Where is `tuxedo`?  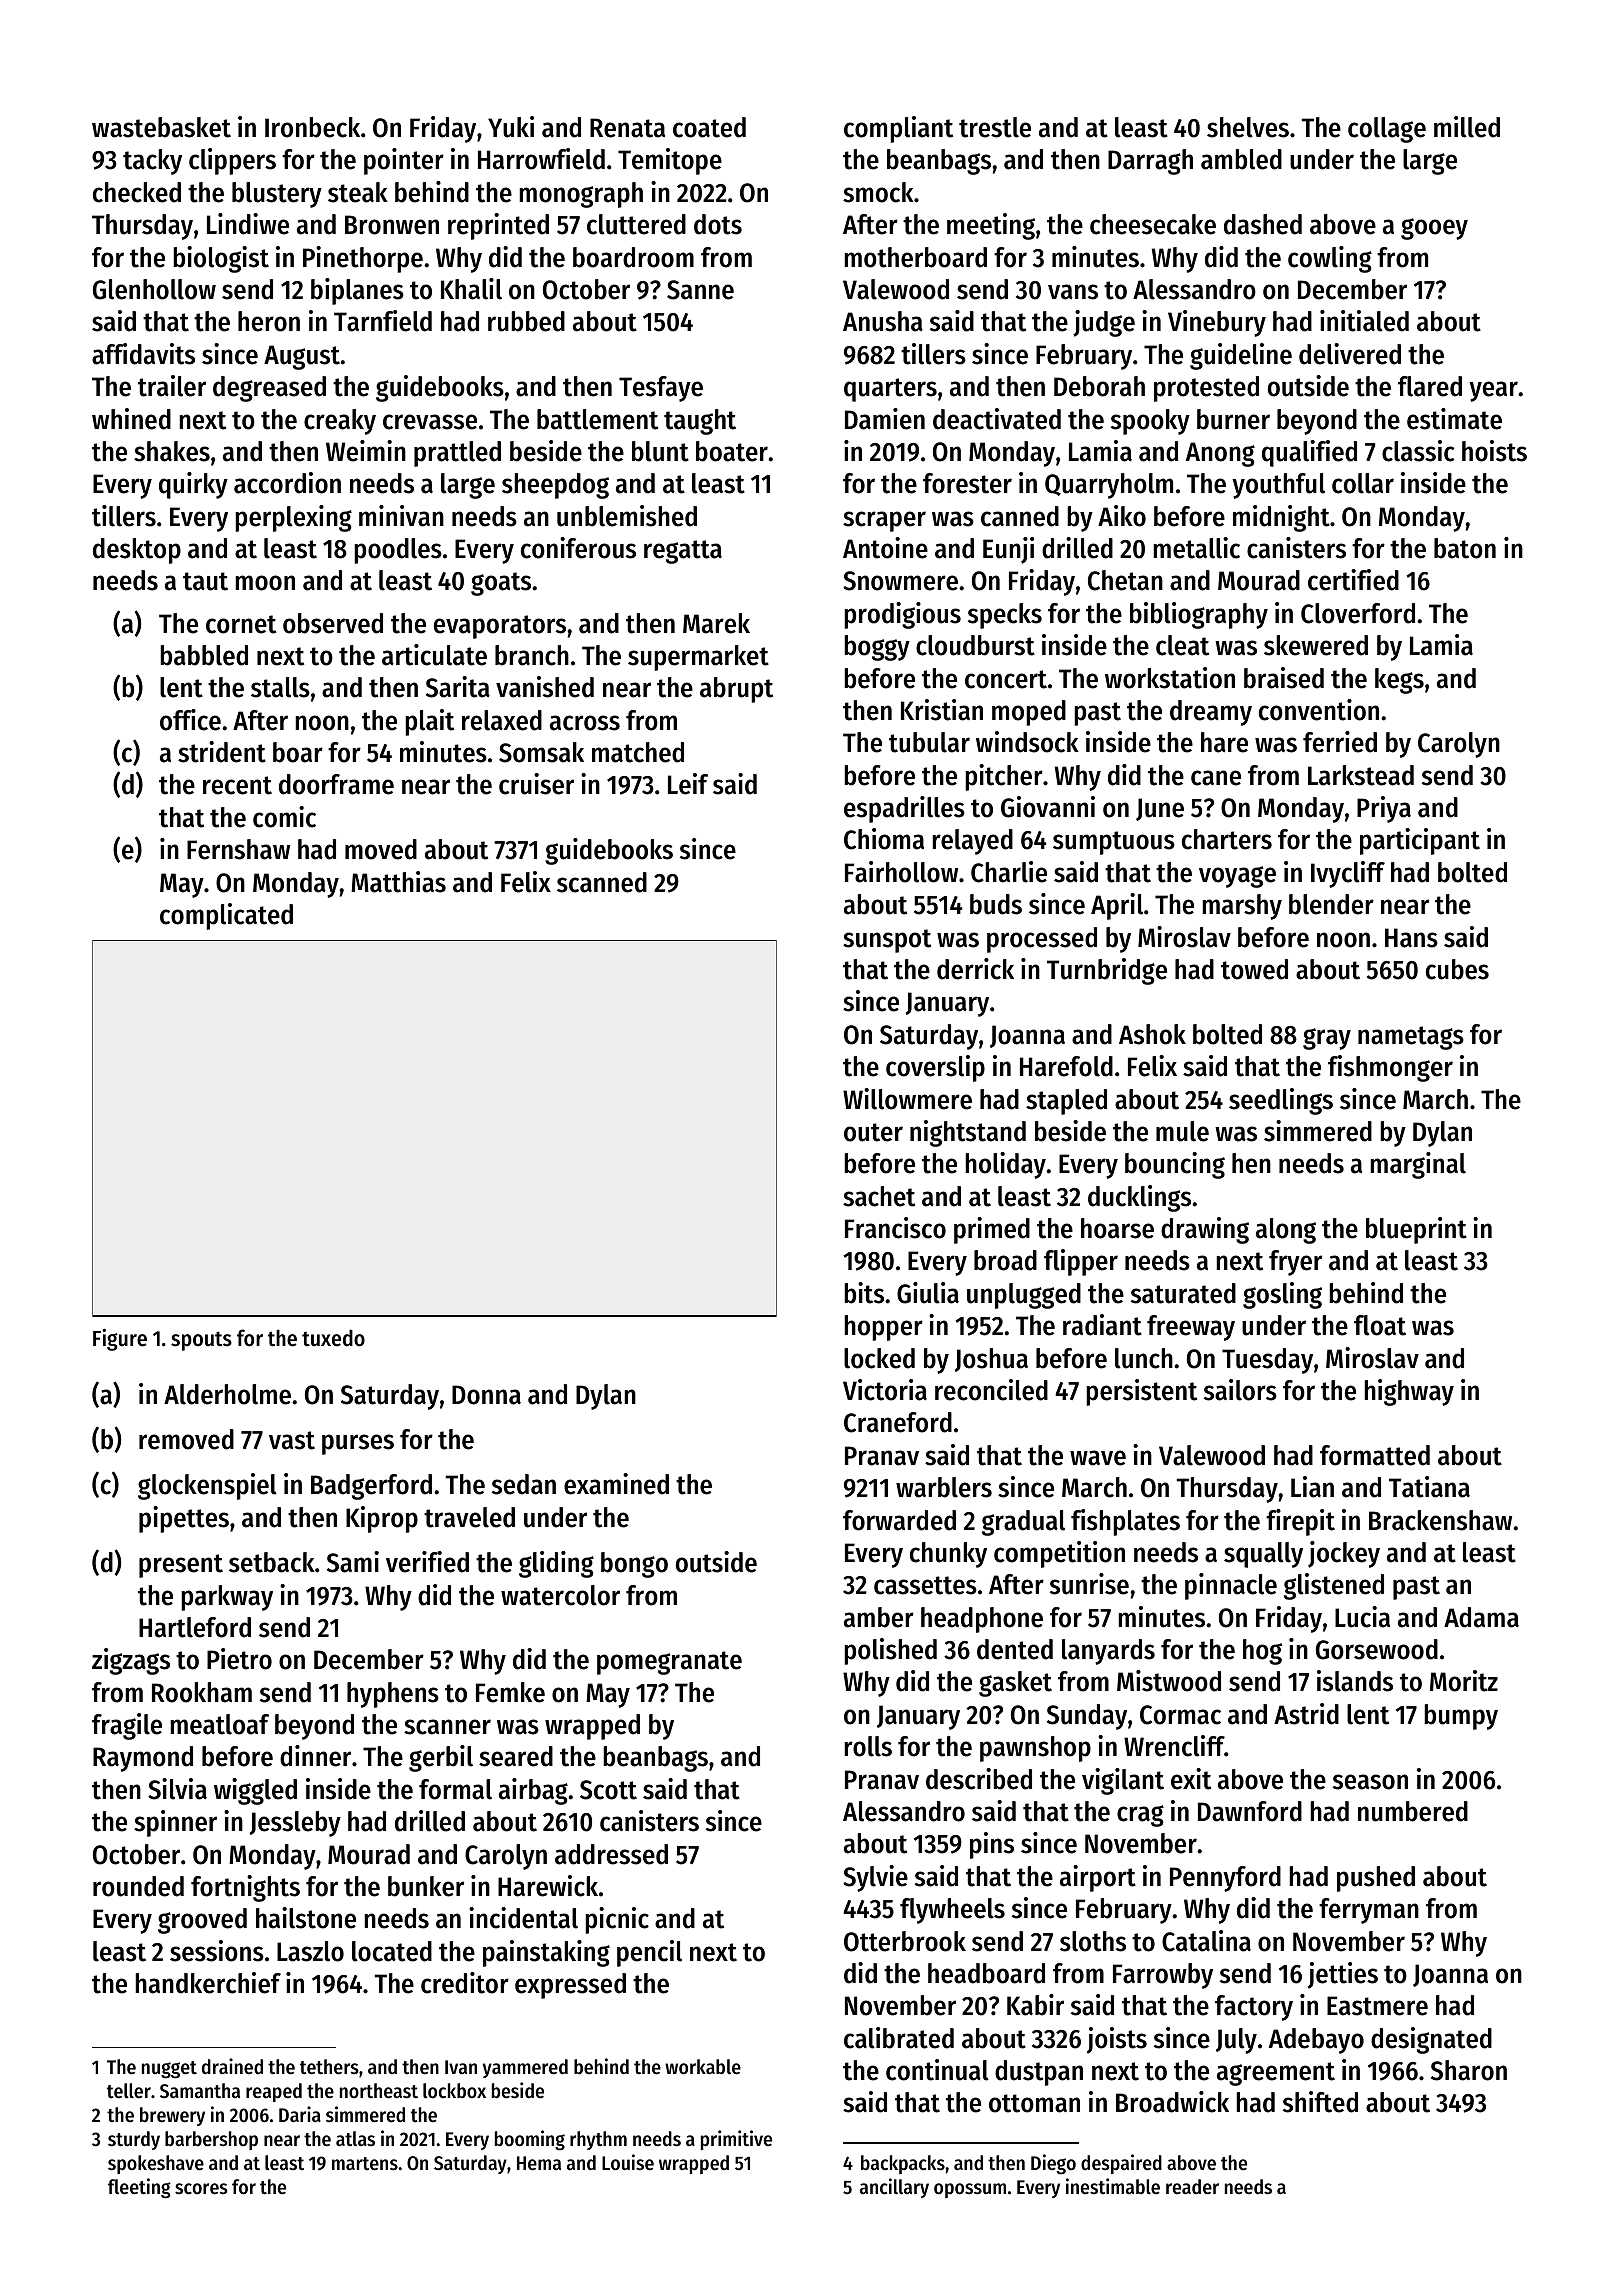 tuxedo is located at coordinates (333, 1338).
